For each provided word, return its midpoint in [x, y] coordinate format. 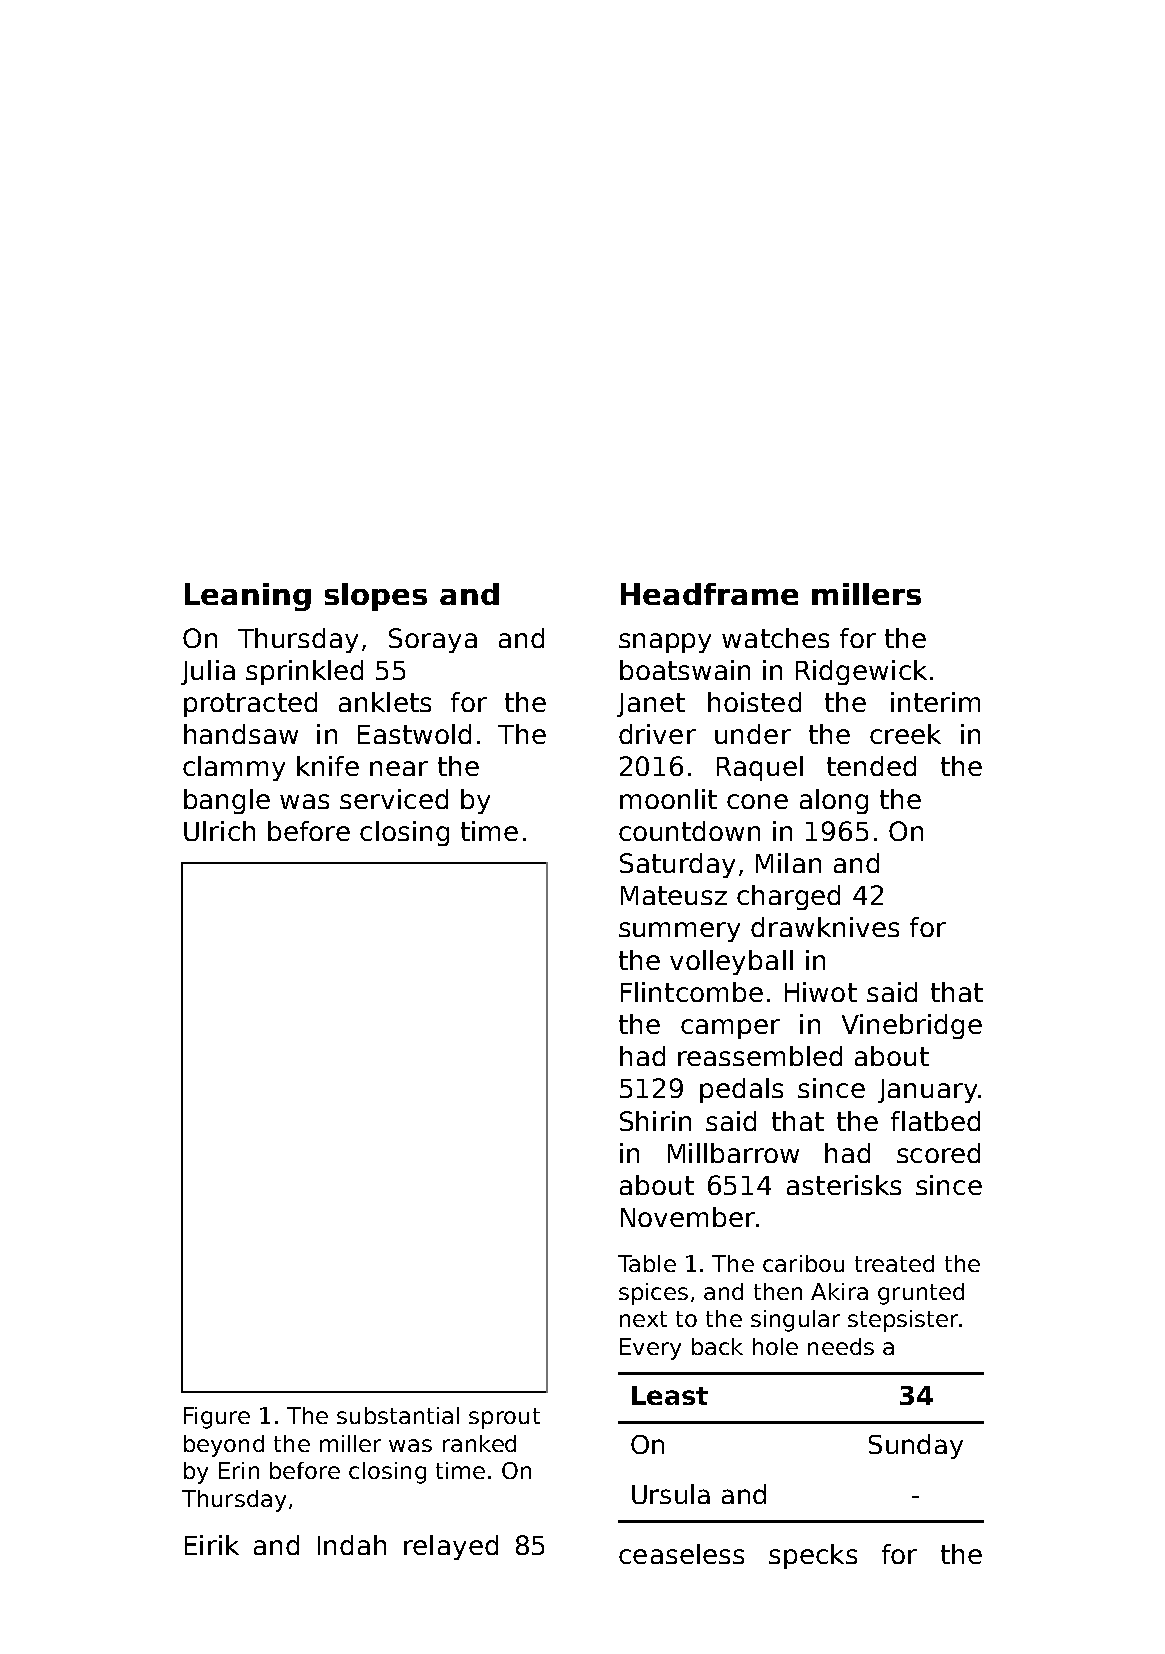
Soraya [433, 640]
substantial [398, 1415]
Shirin [655, 1121]
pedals [741, 1090]
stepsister [903, 1321]
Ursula [671, 1494]
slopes [376, 597]
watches [775, 638]
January [927, 1091]
